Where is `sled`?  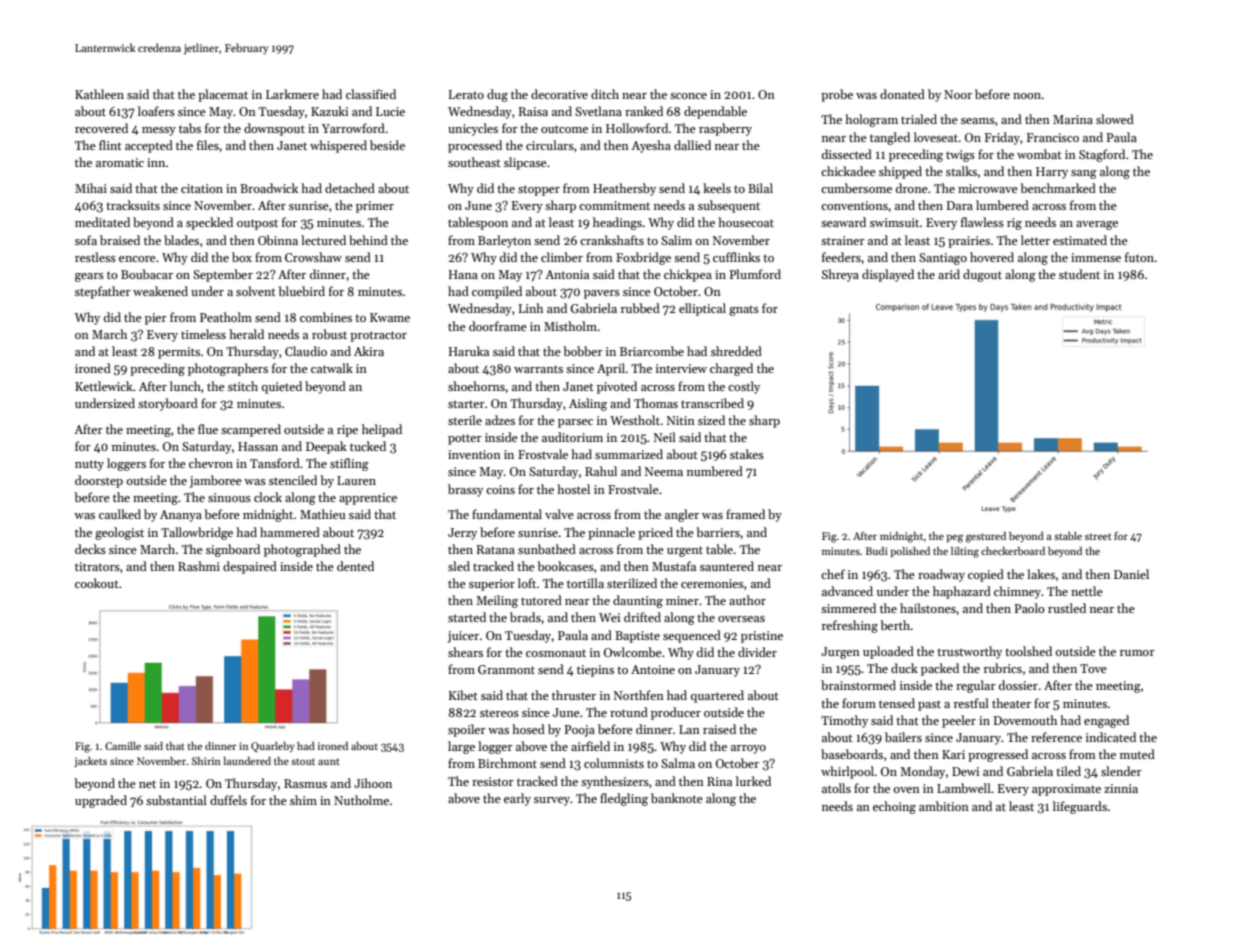
sled is located at coordinates (459, 566).
